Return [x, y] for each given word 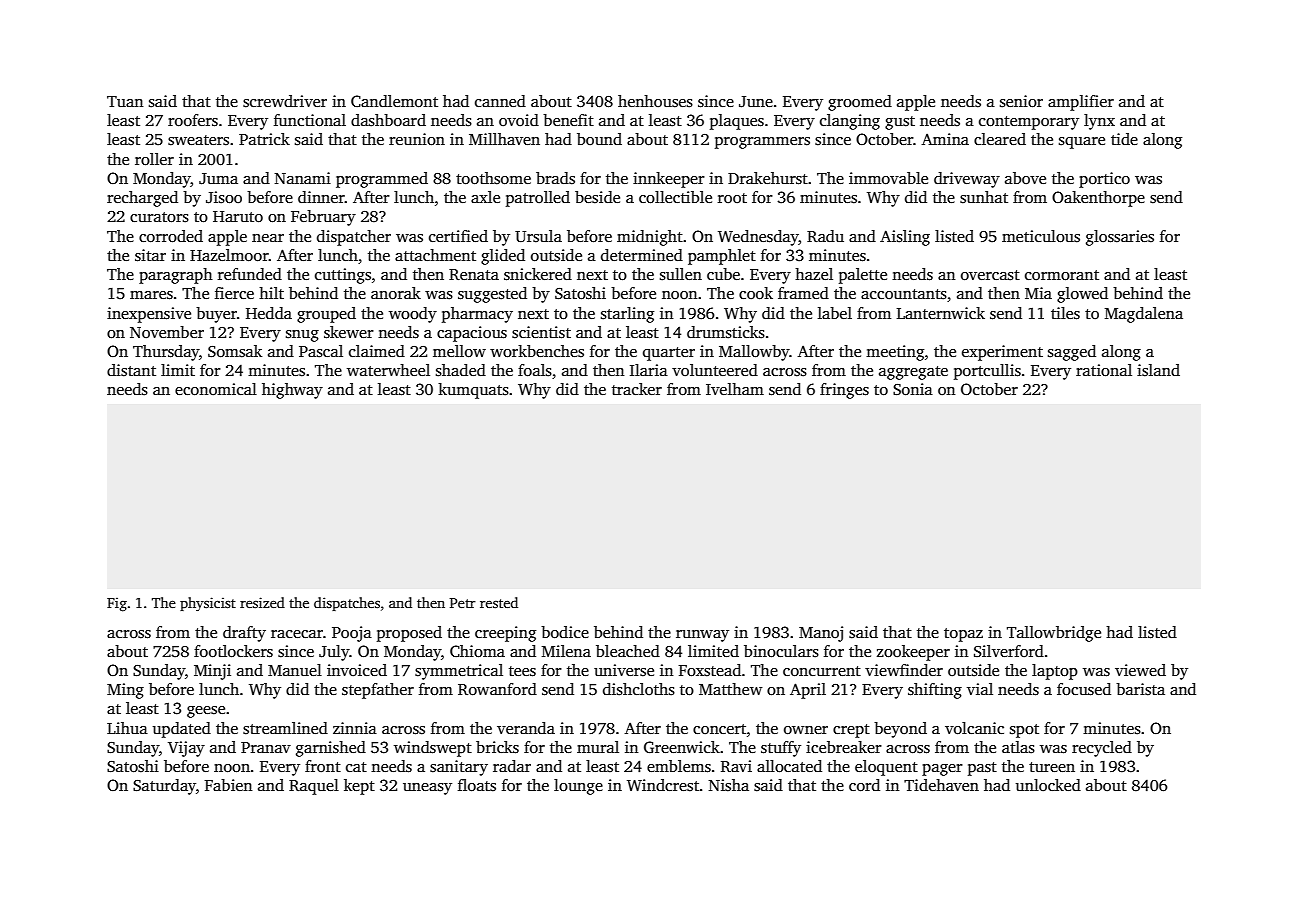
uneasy [427, 789]
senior [1021, 101]
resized [262, 602]
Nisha [728, 785]
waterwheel [388, 370]
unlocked [1048, 785]
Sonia [913, 389]
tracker [637, 389]
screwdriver [285, 101]
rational [1104, 370]
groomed [860, 103]
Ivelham [735, 389]
